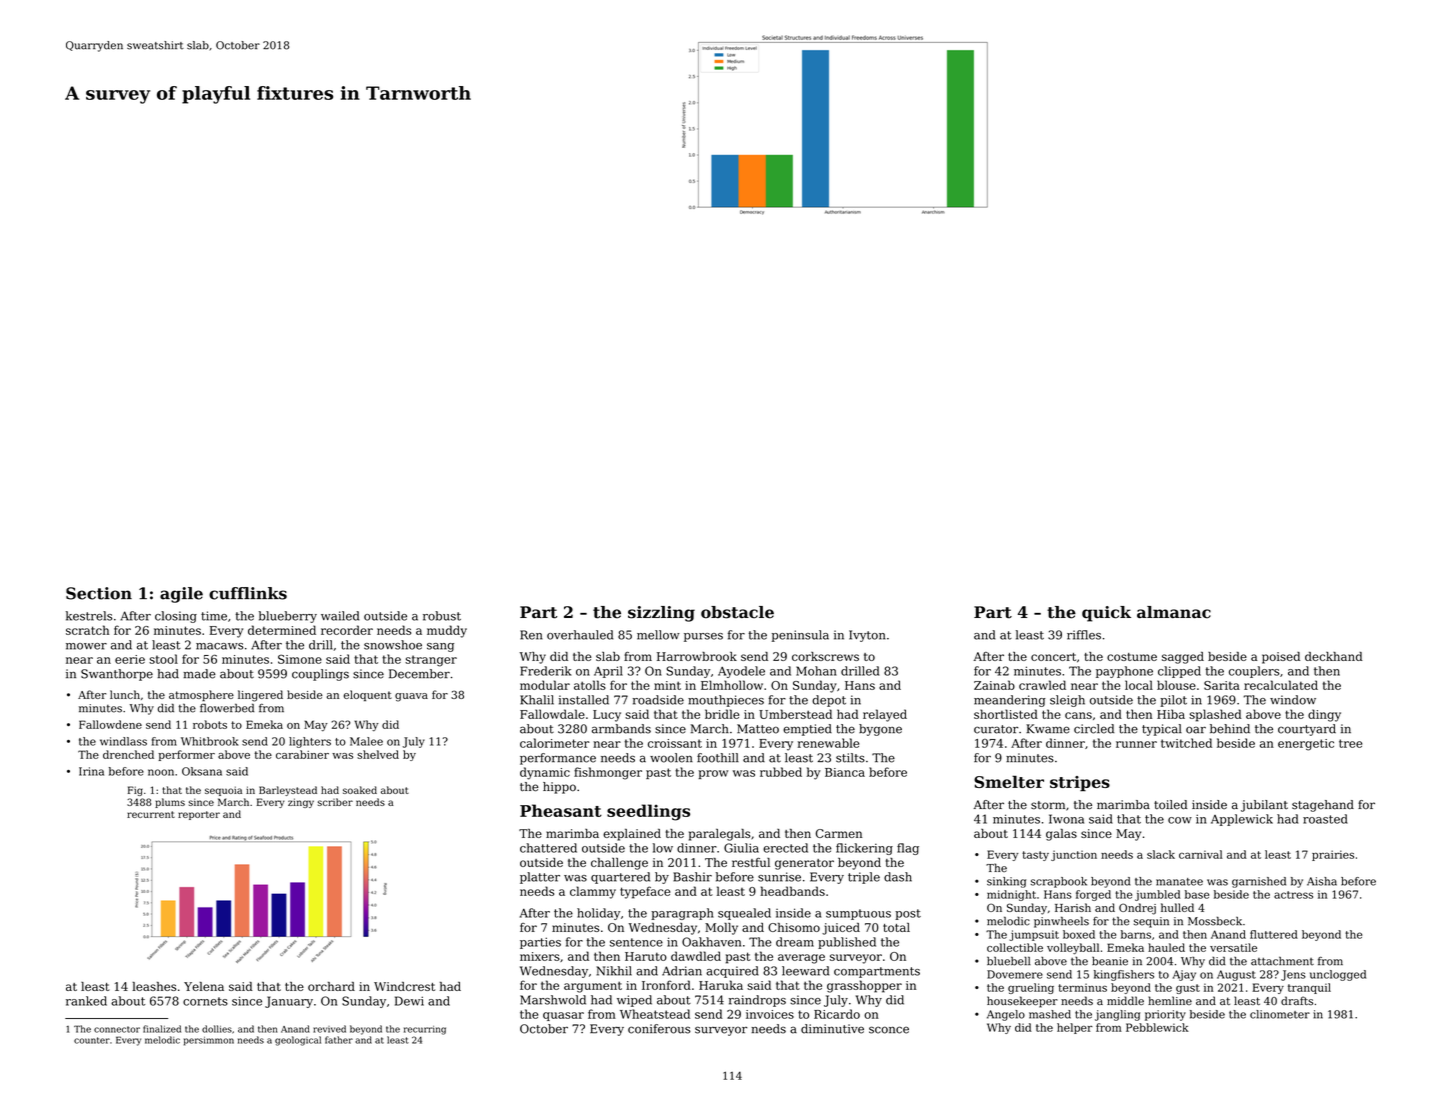 This document has width=1444, height=1116. What do you see at coordinates (176, 617) in the document?
I see `closing` at bounding box center [176, 617].
